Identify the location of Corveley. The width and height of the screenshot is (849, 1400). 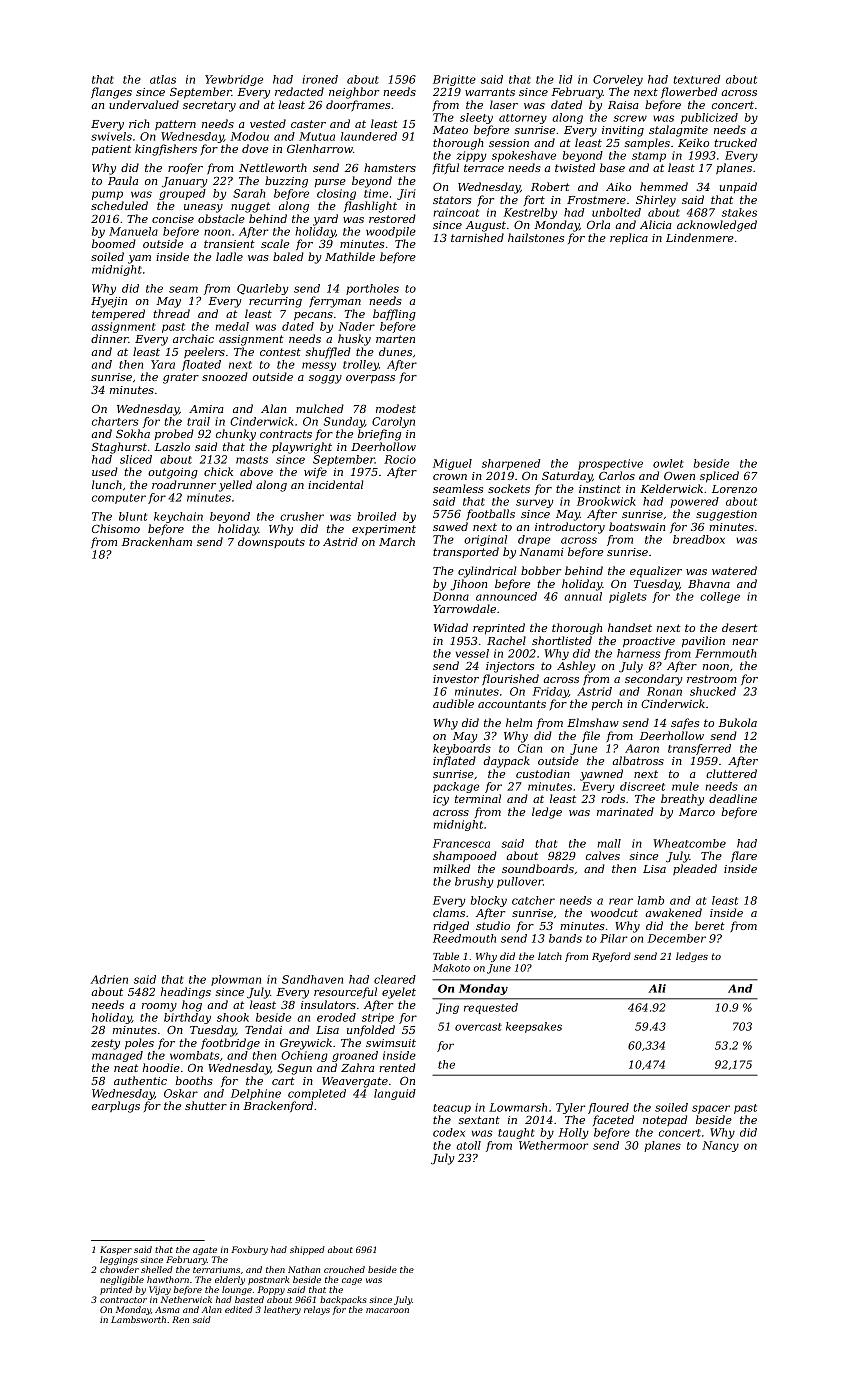
(618, 80).
